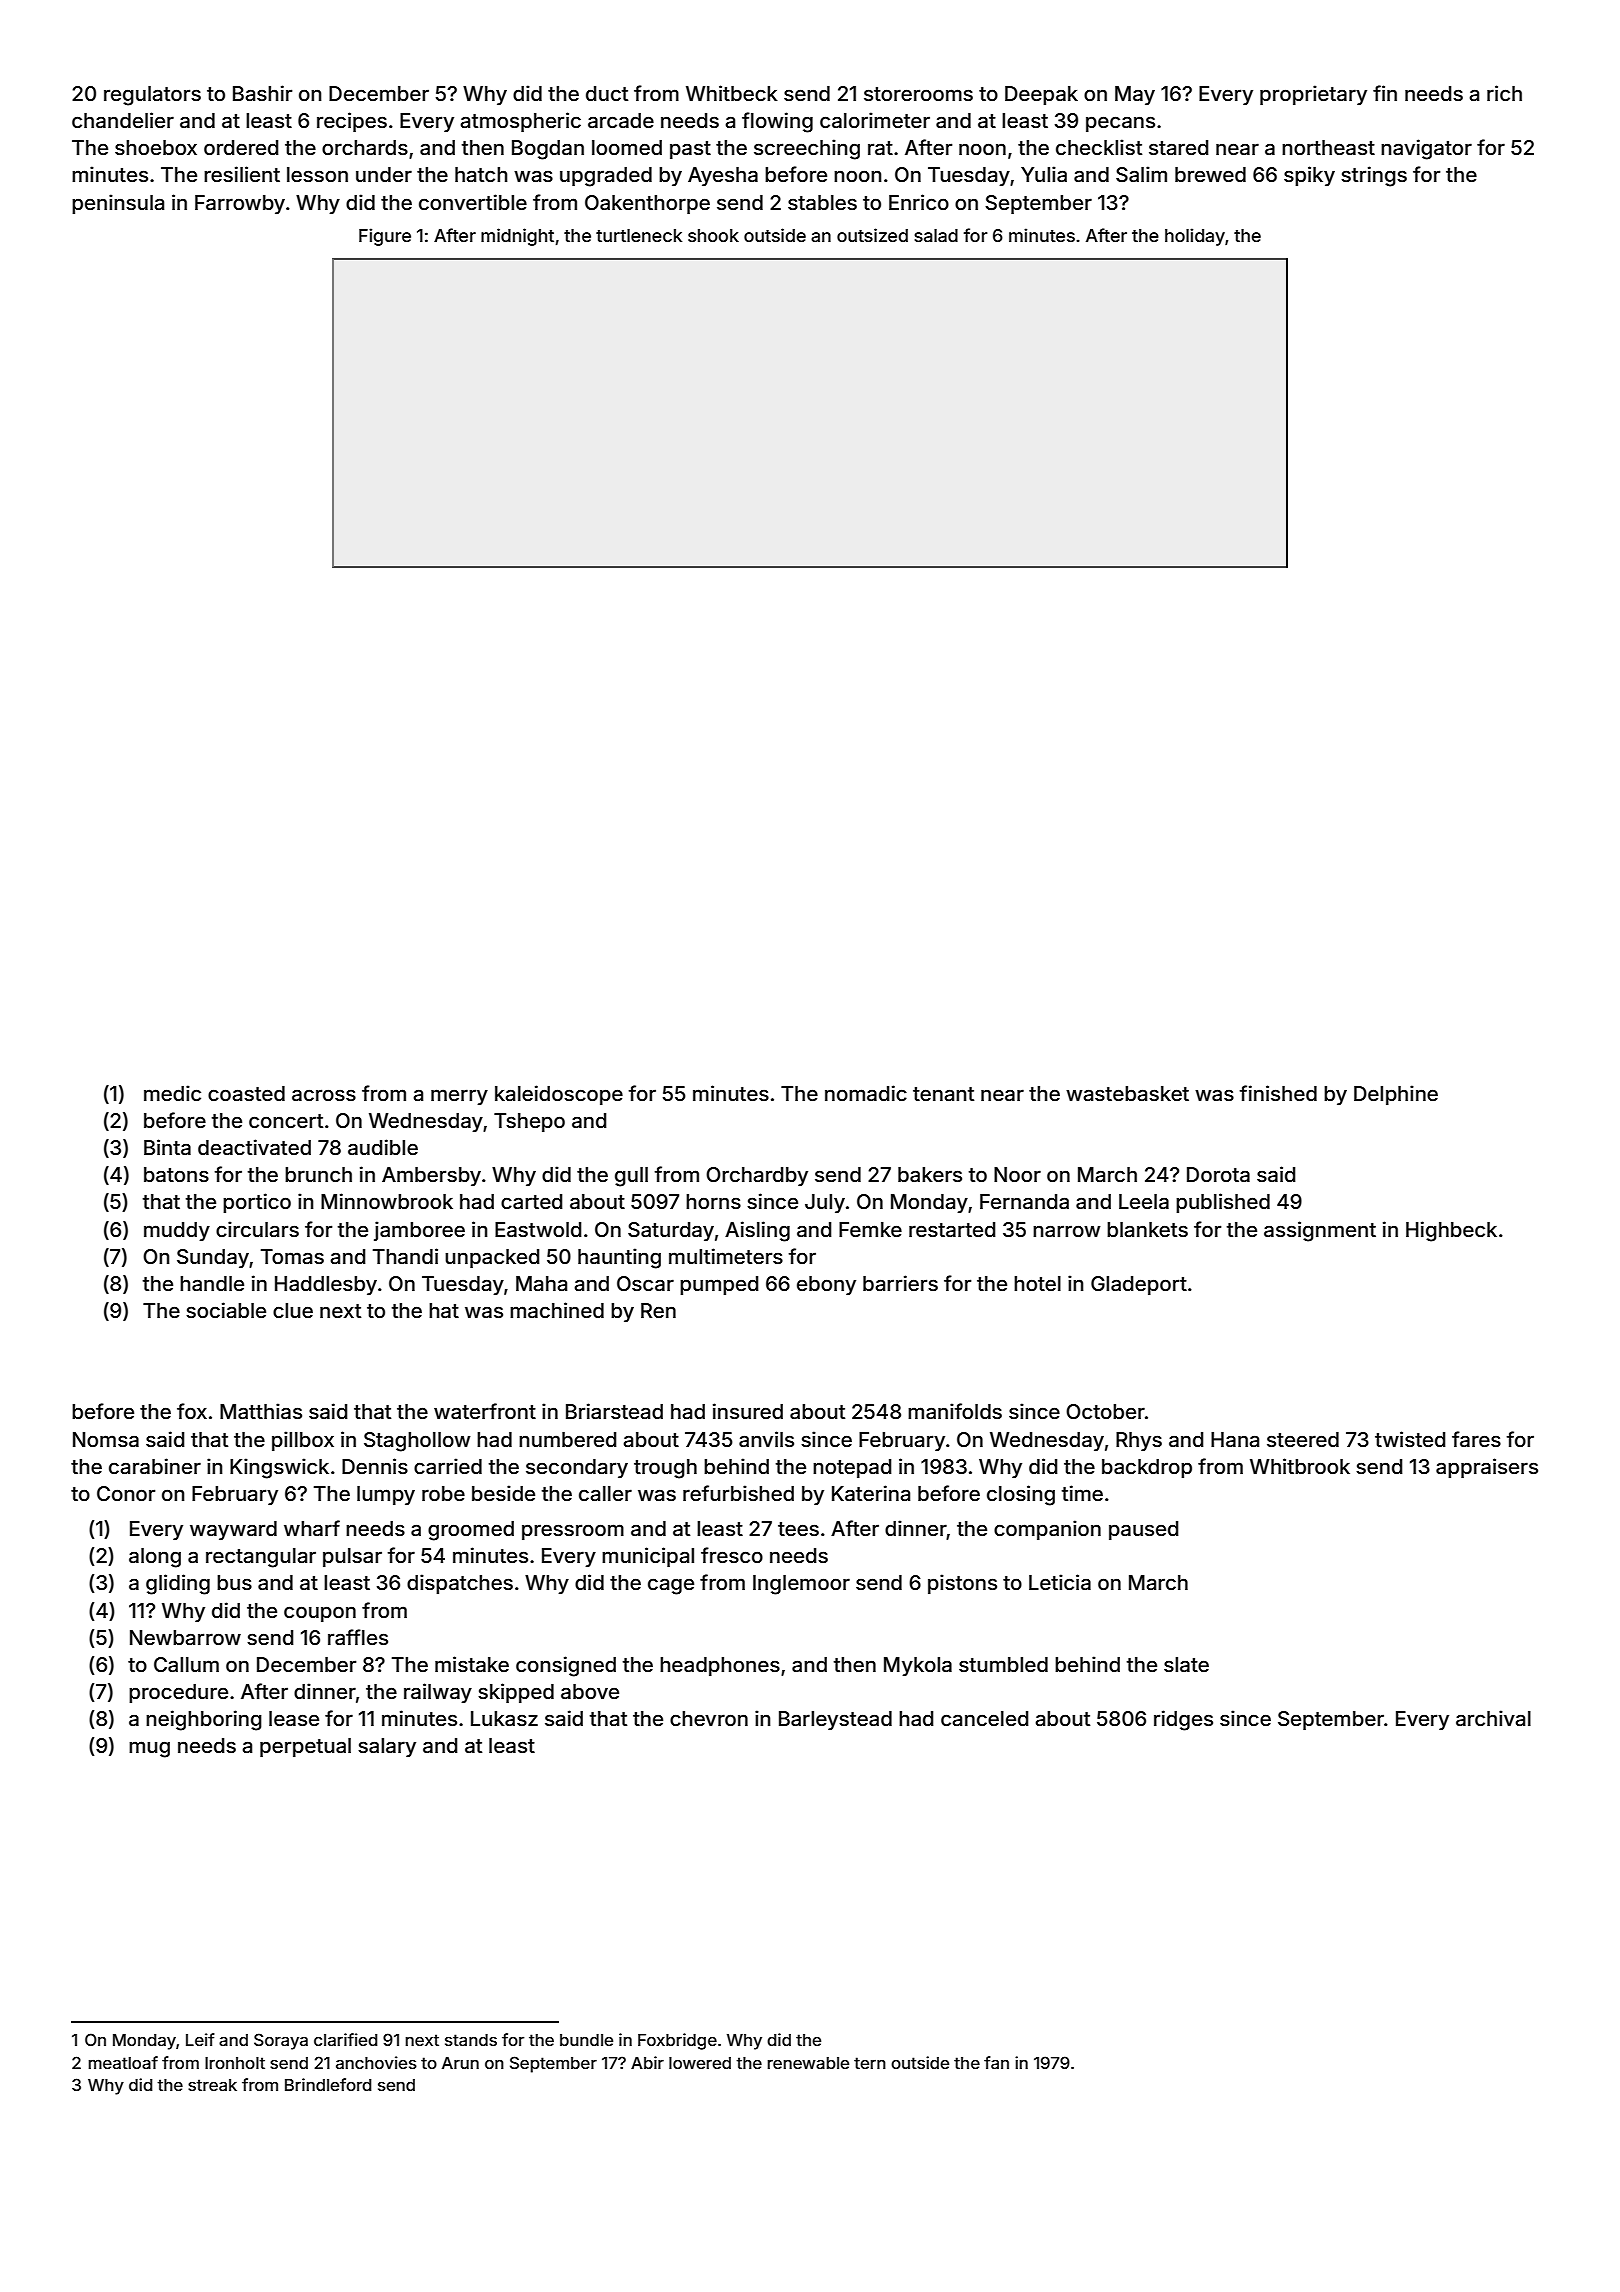 This screenshot has width=1620, height=2292. What do you see at coordinates (118, 204) in the screenshot?
I see `peninsula` at bounding box center [118, 204].
